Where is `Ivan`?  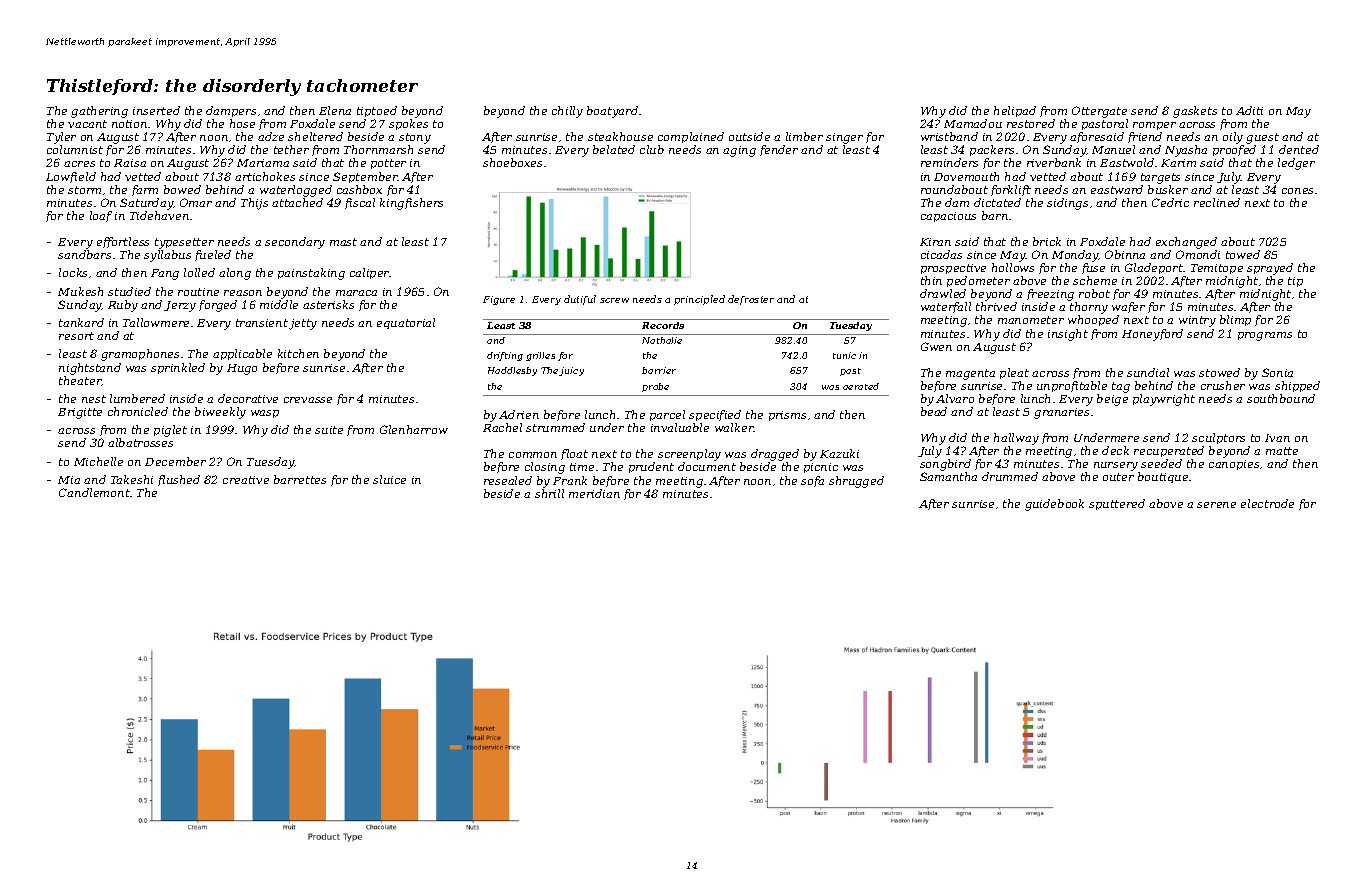
Ivan is located at coordinates (1277, 438).
